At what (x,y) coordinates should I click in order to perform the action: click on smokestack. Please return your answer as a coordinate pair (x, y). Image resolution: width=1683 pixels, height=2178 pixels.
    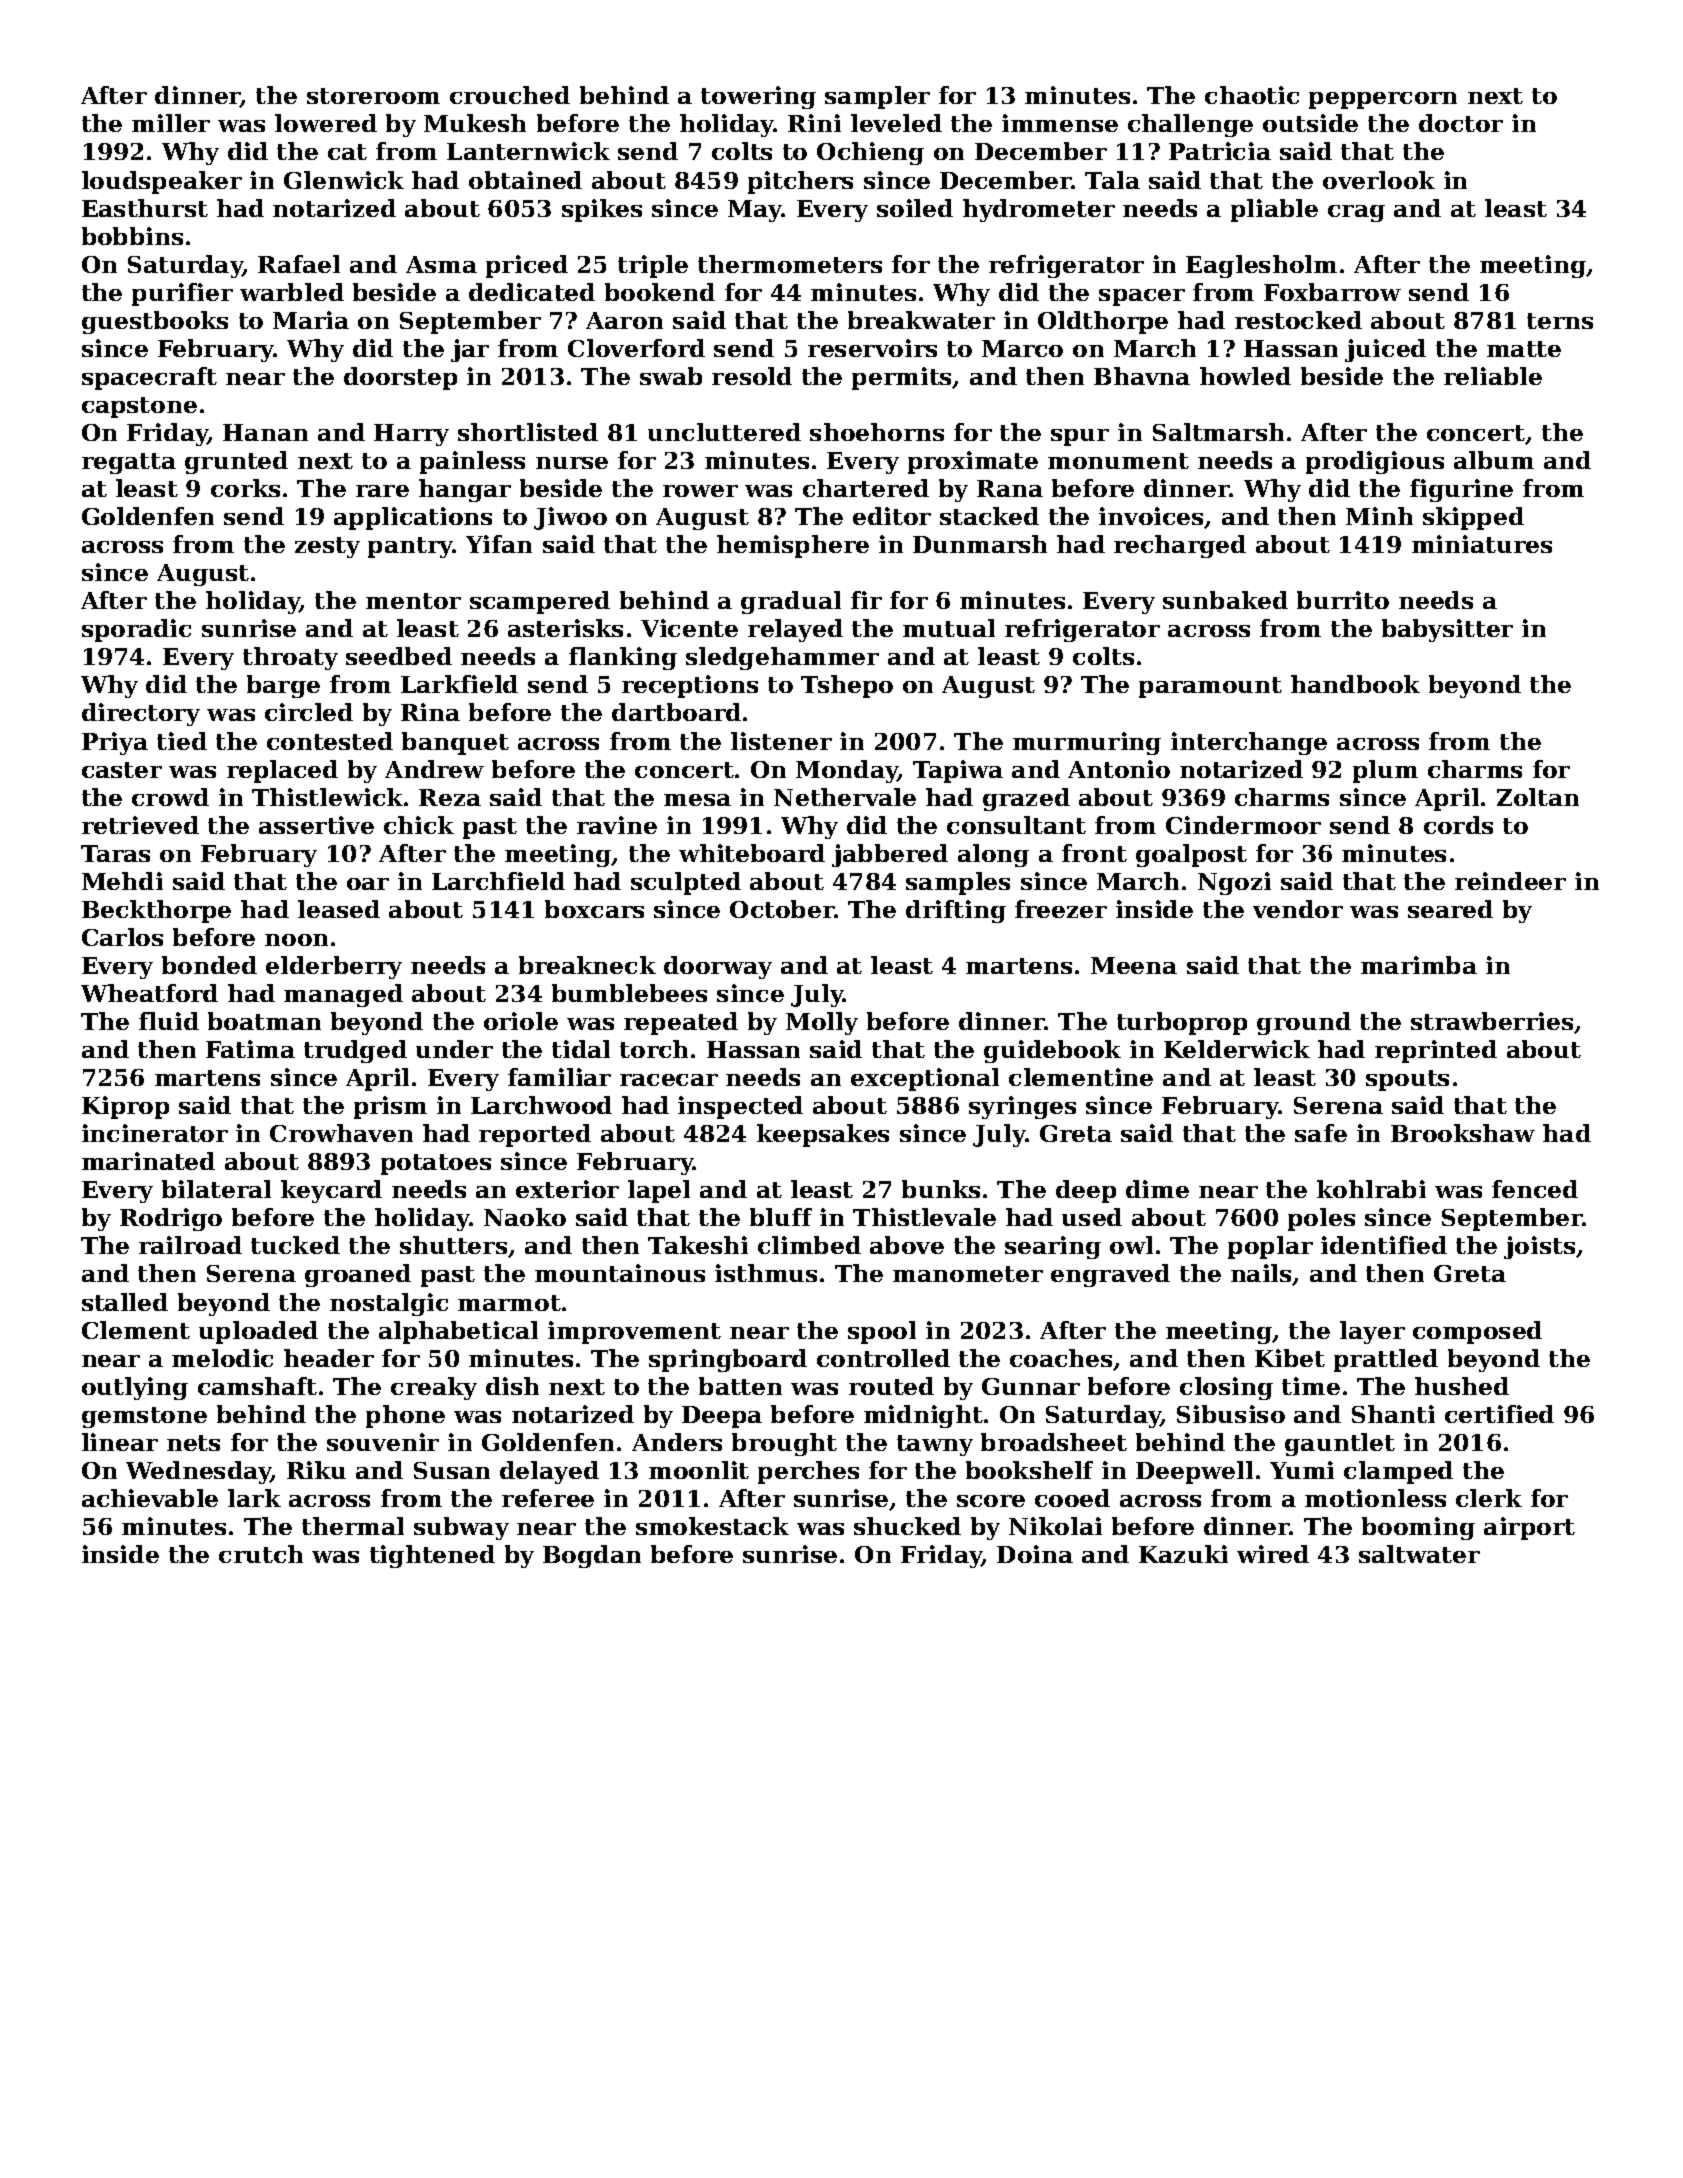
    Looking at the image, I should click on (712, 1526).
